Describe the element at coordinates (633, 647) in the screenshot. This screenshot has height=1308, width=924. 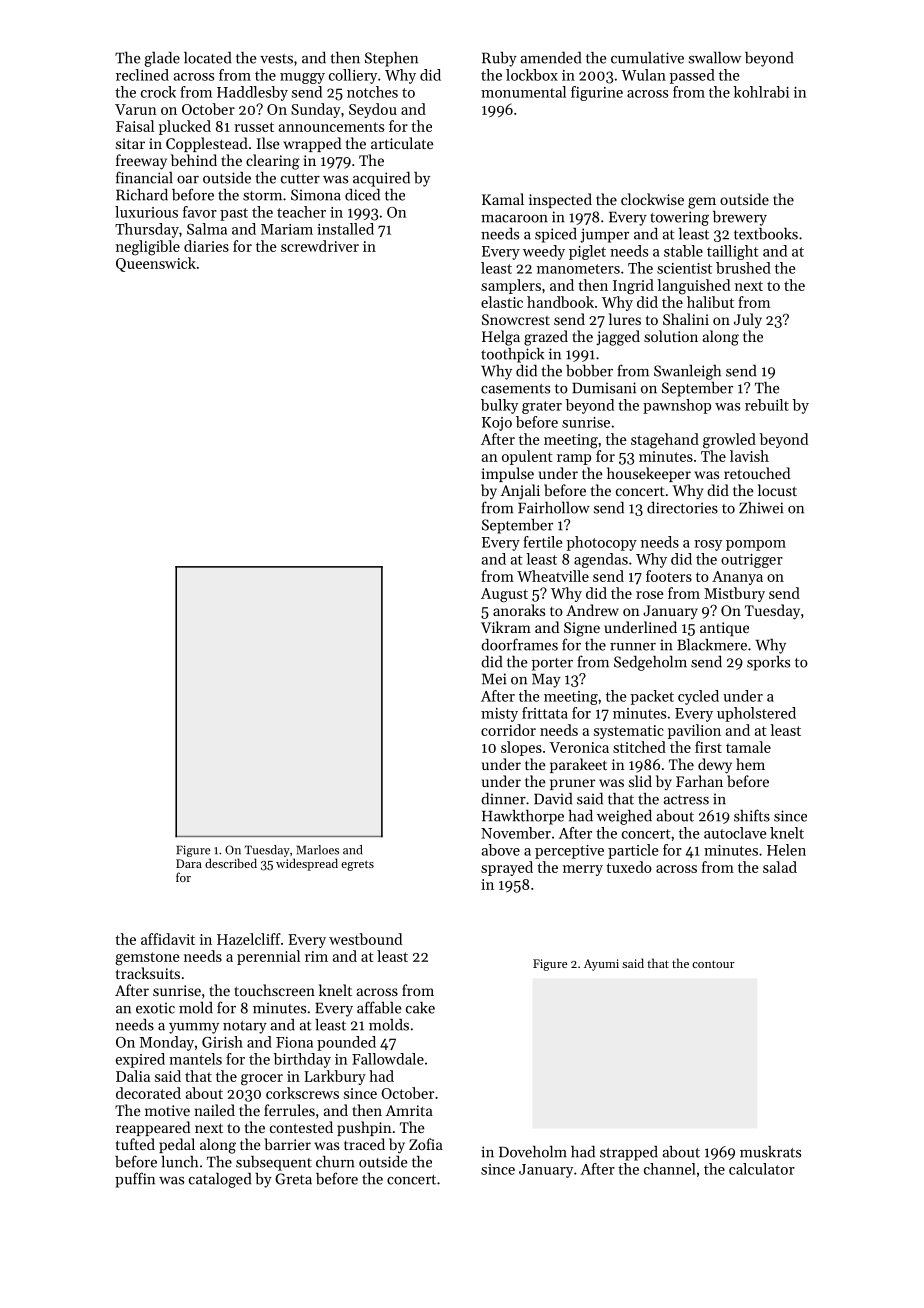
I see `runner` at that location.
